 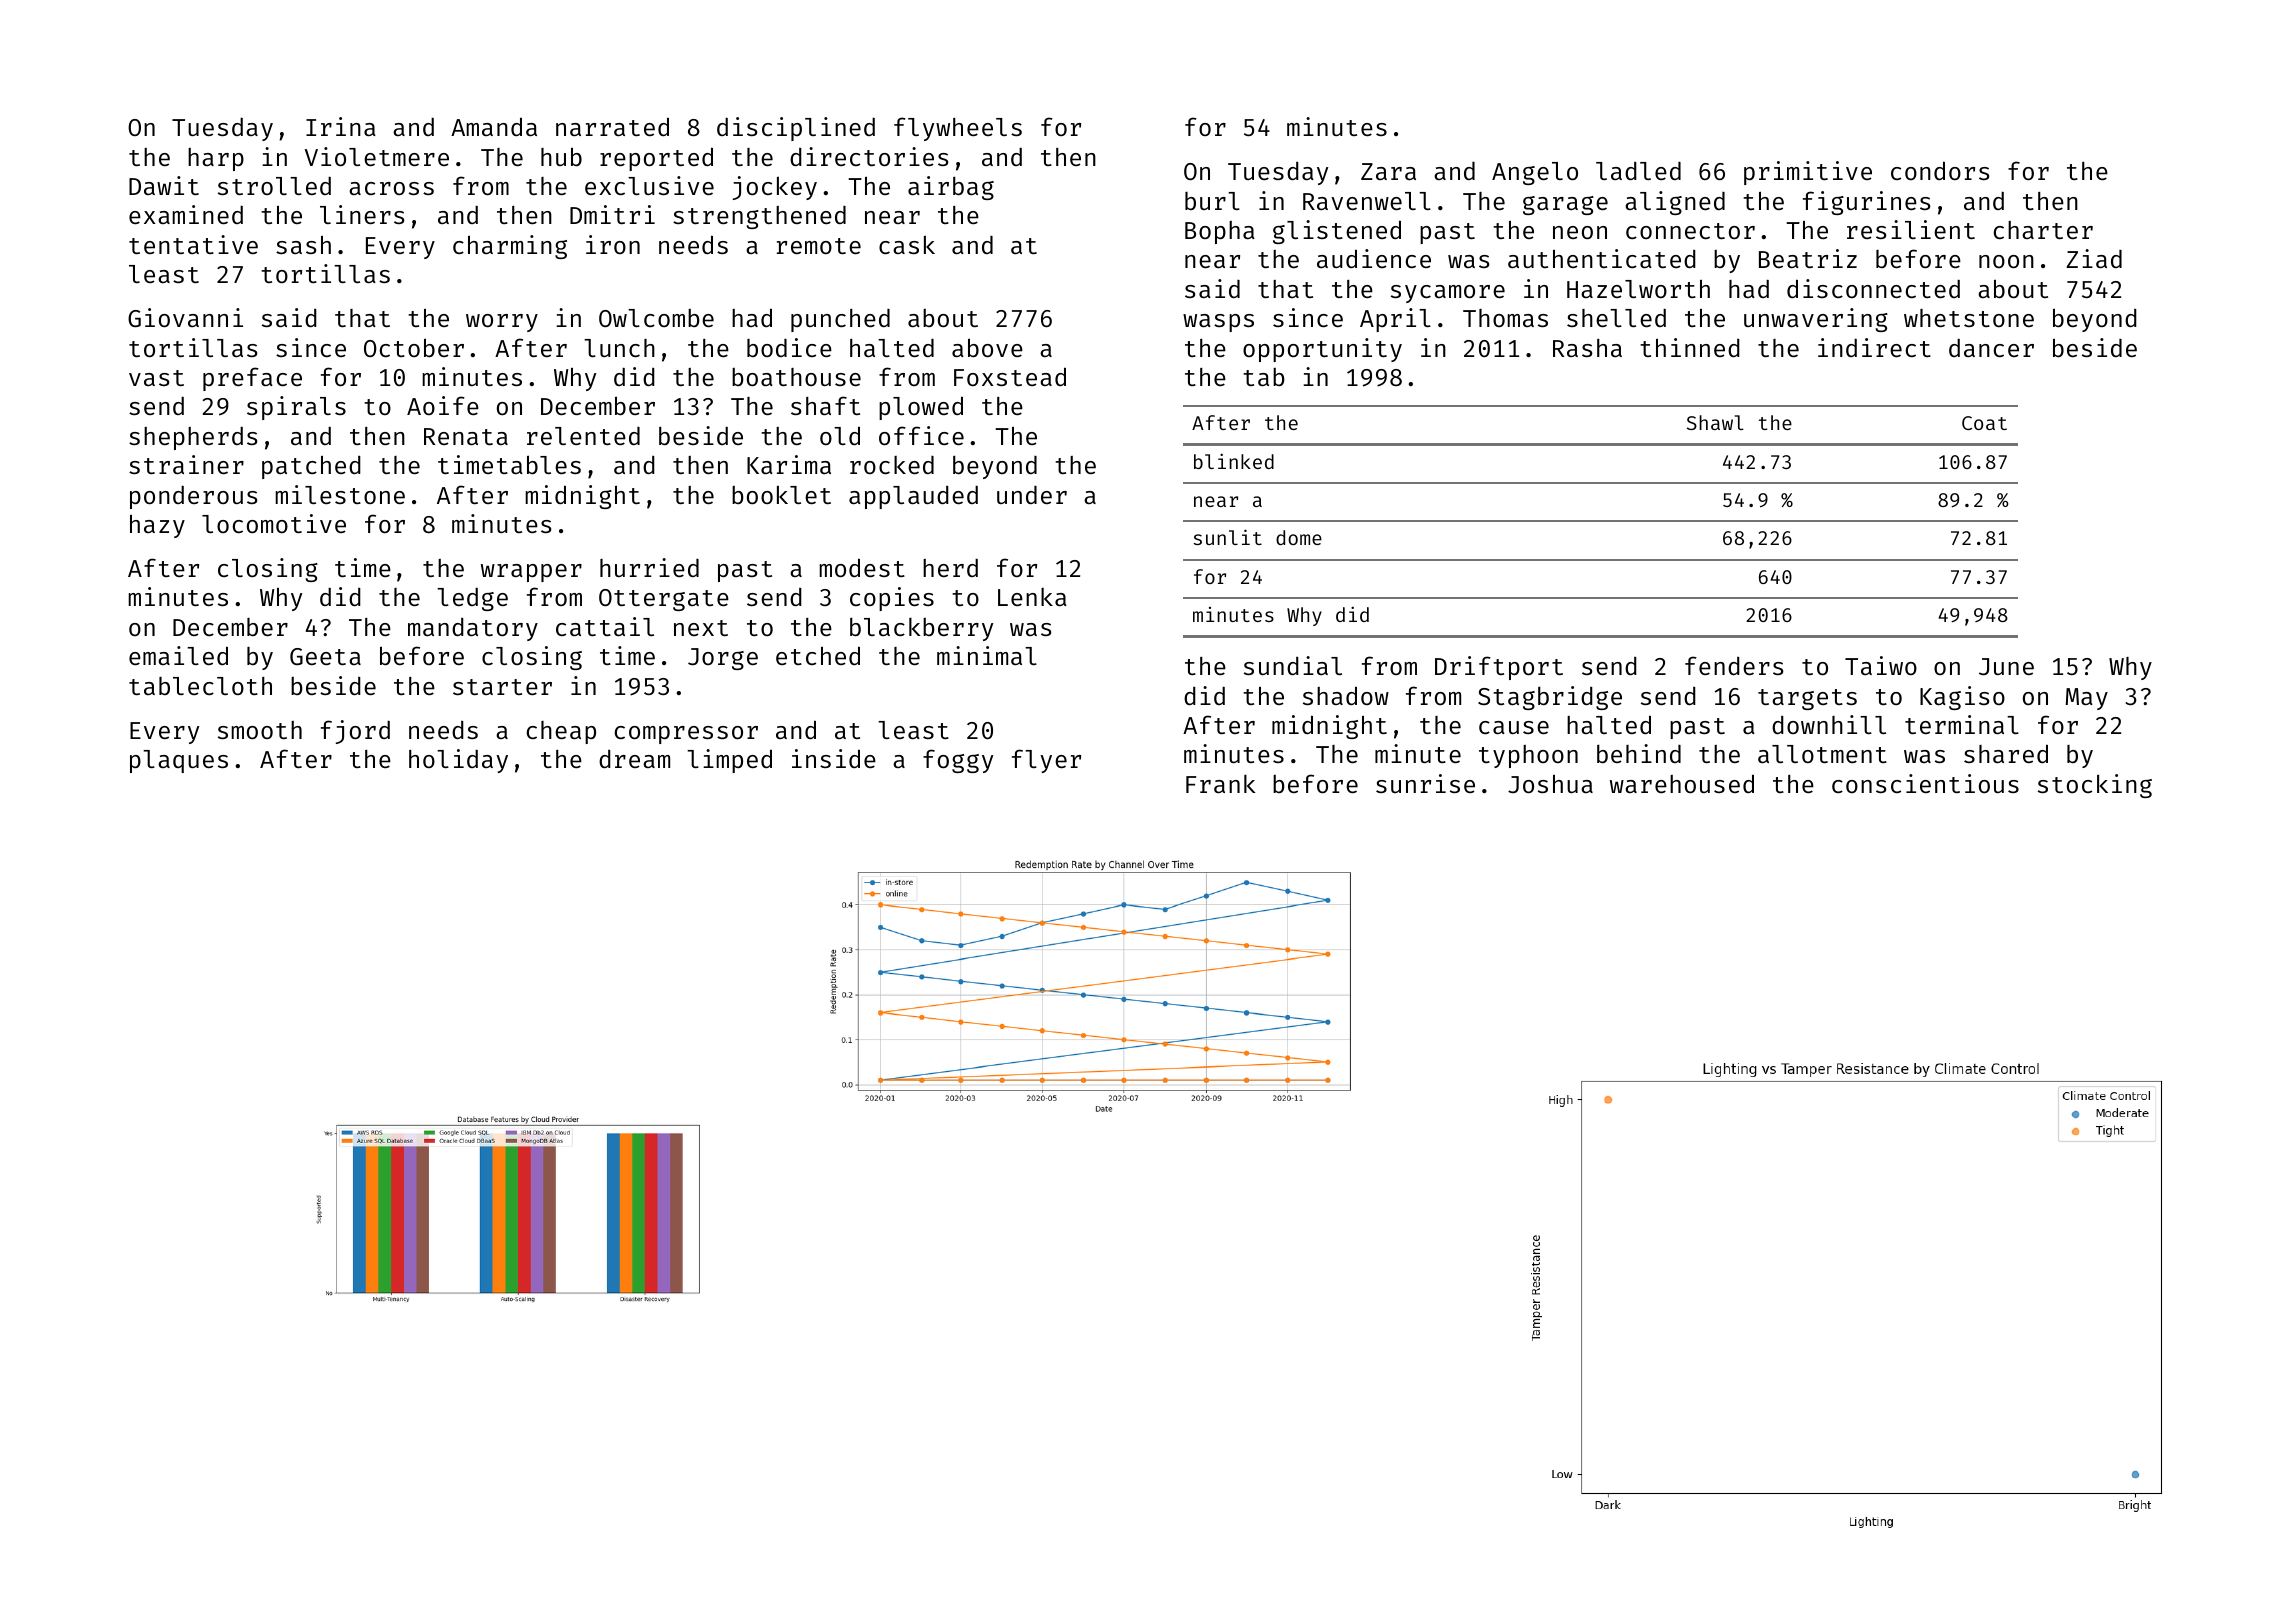 What do you see at coordinates (1218, 323) in the image?
I see `wasps` at bounding box center [1218, 323].
